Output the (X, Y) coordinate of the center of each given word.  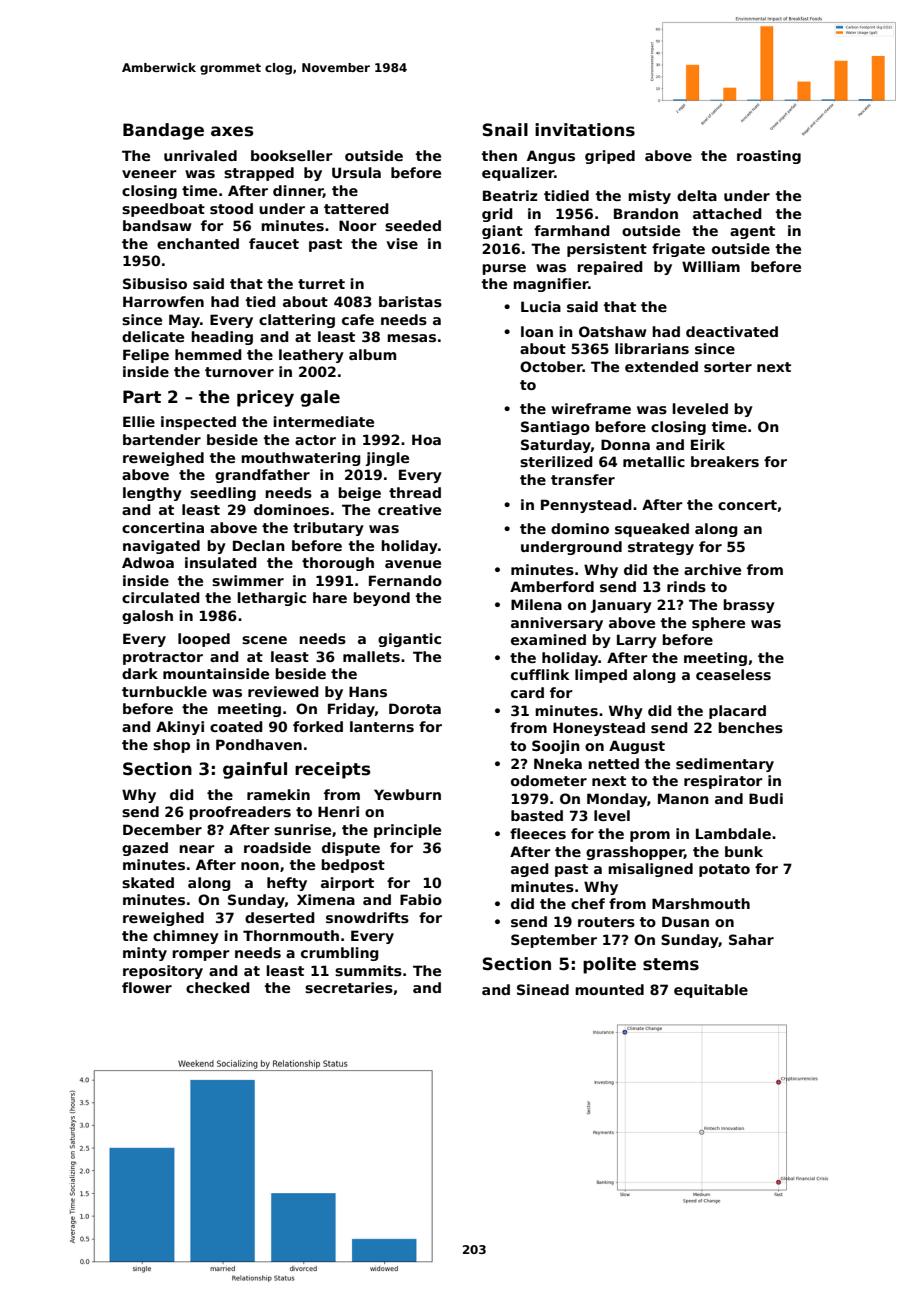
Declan (259, 545)
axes (232, 131)
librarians (652, 348)
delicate (153, 336)
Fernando (405, 580)
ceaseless (733, 674)
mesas (411, 338)
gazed (145, 849)
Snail (505, 130)
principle (407, 831)
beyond (381, 599)
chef (588, 903)
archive (712, 569)
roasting (769, 157)
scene (264, 640)
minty (145, 954)
